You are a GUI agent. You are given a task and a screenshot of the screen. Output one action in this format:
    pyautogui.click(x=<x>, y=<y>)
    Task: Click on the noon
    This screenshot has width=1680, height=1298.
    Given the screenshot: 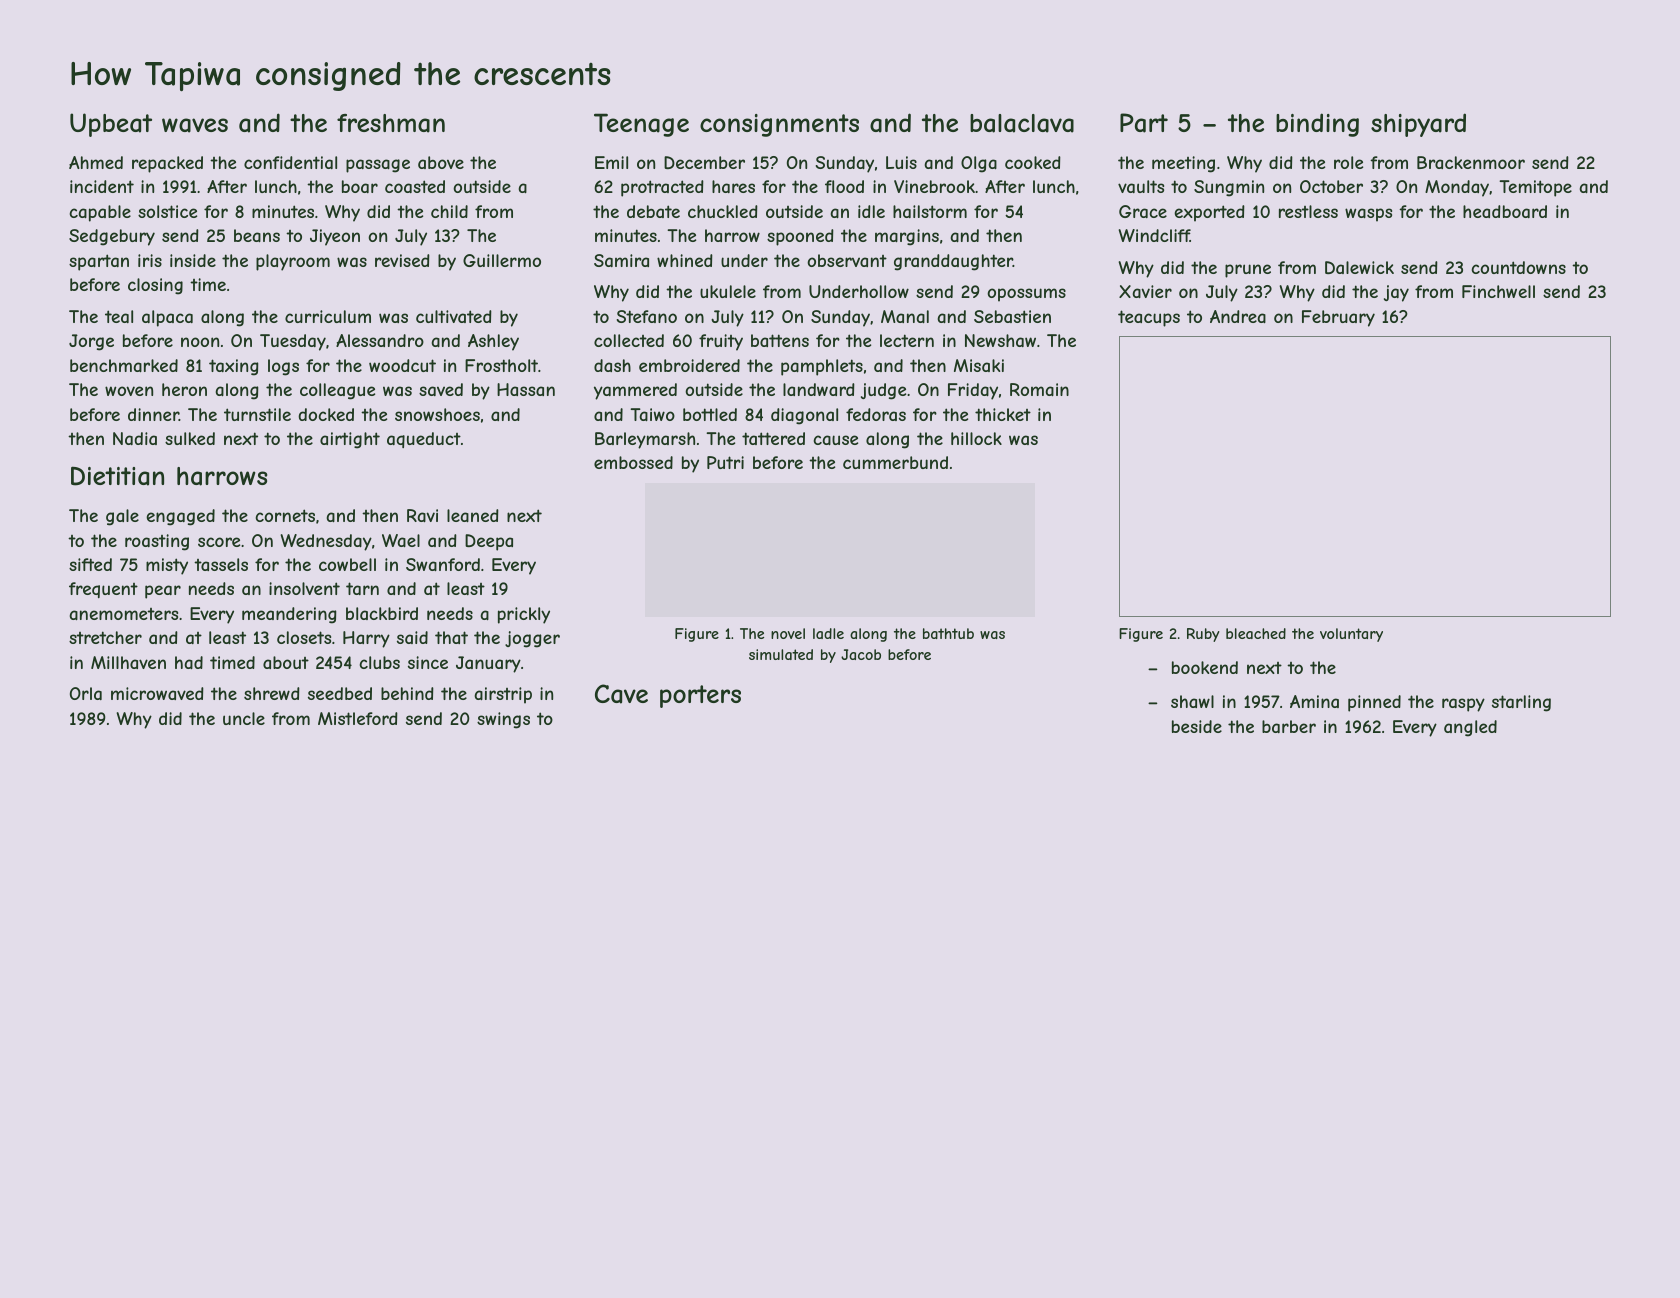 What is the action you would take?
    pyautogui.click(x=200, y=342)
